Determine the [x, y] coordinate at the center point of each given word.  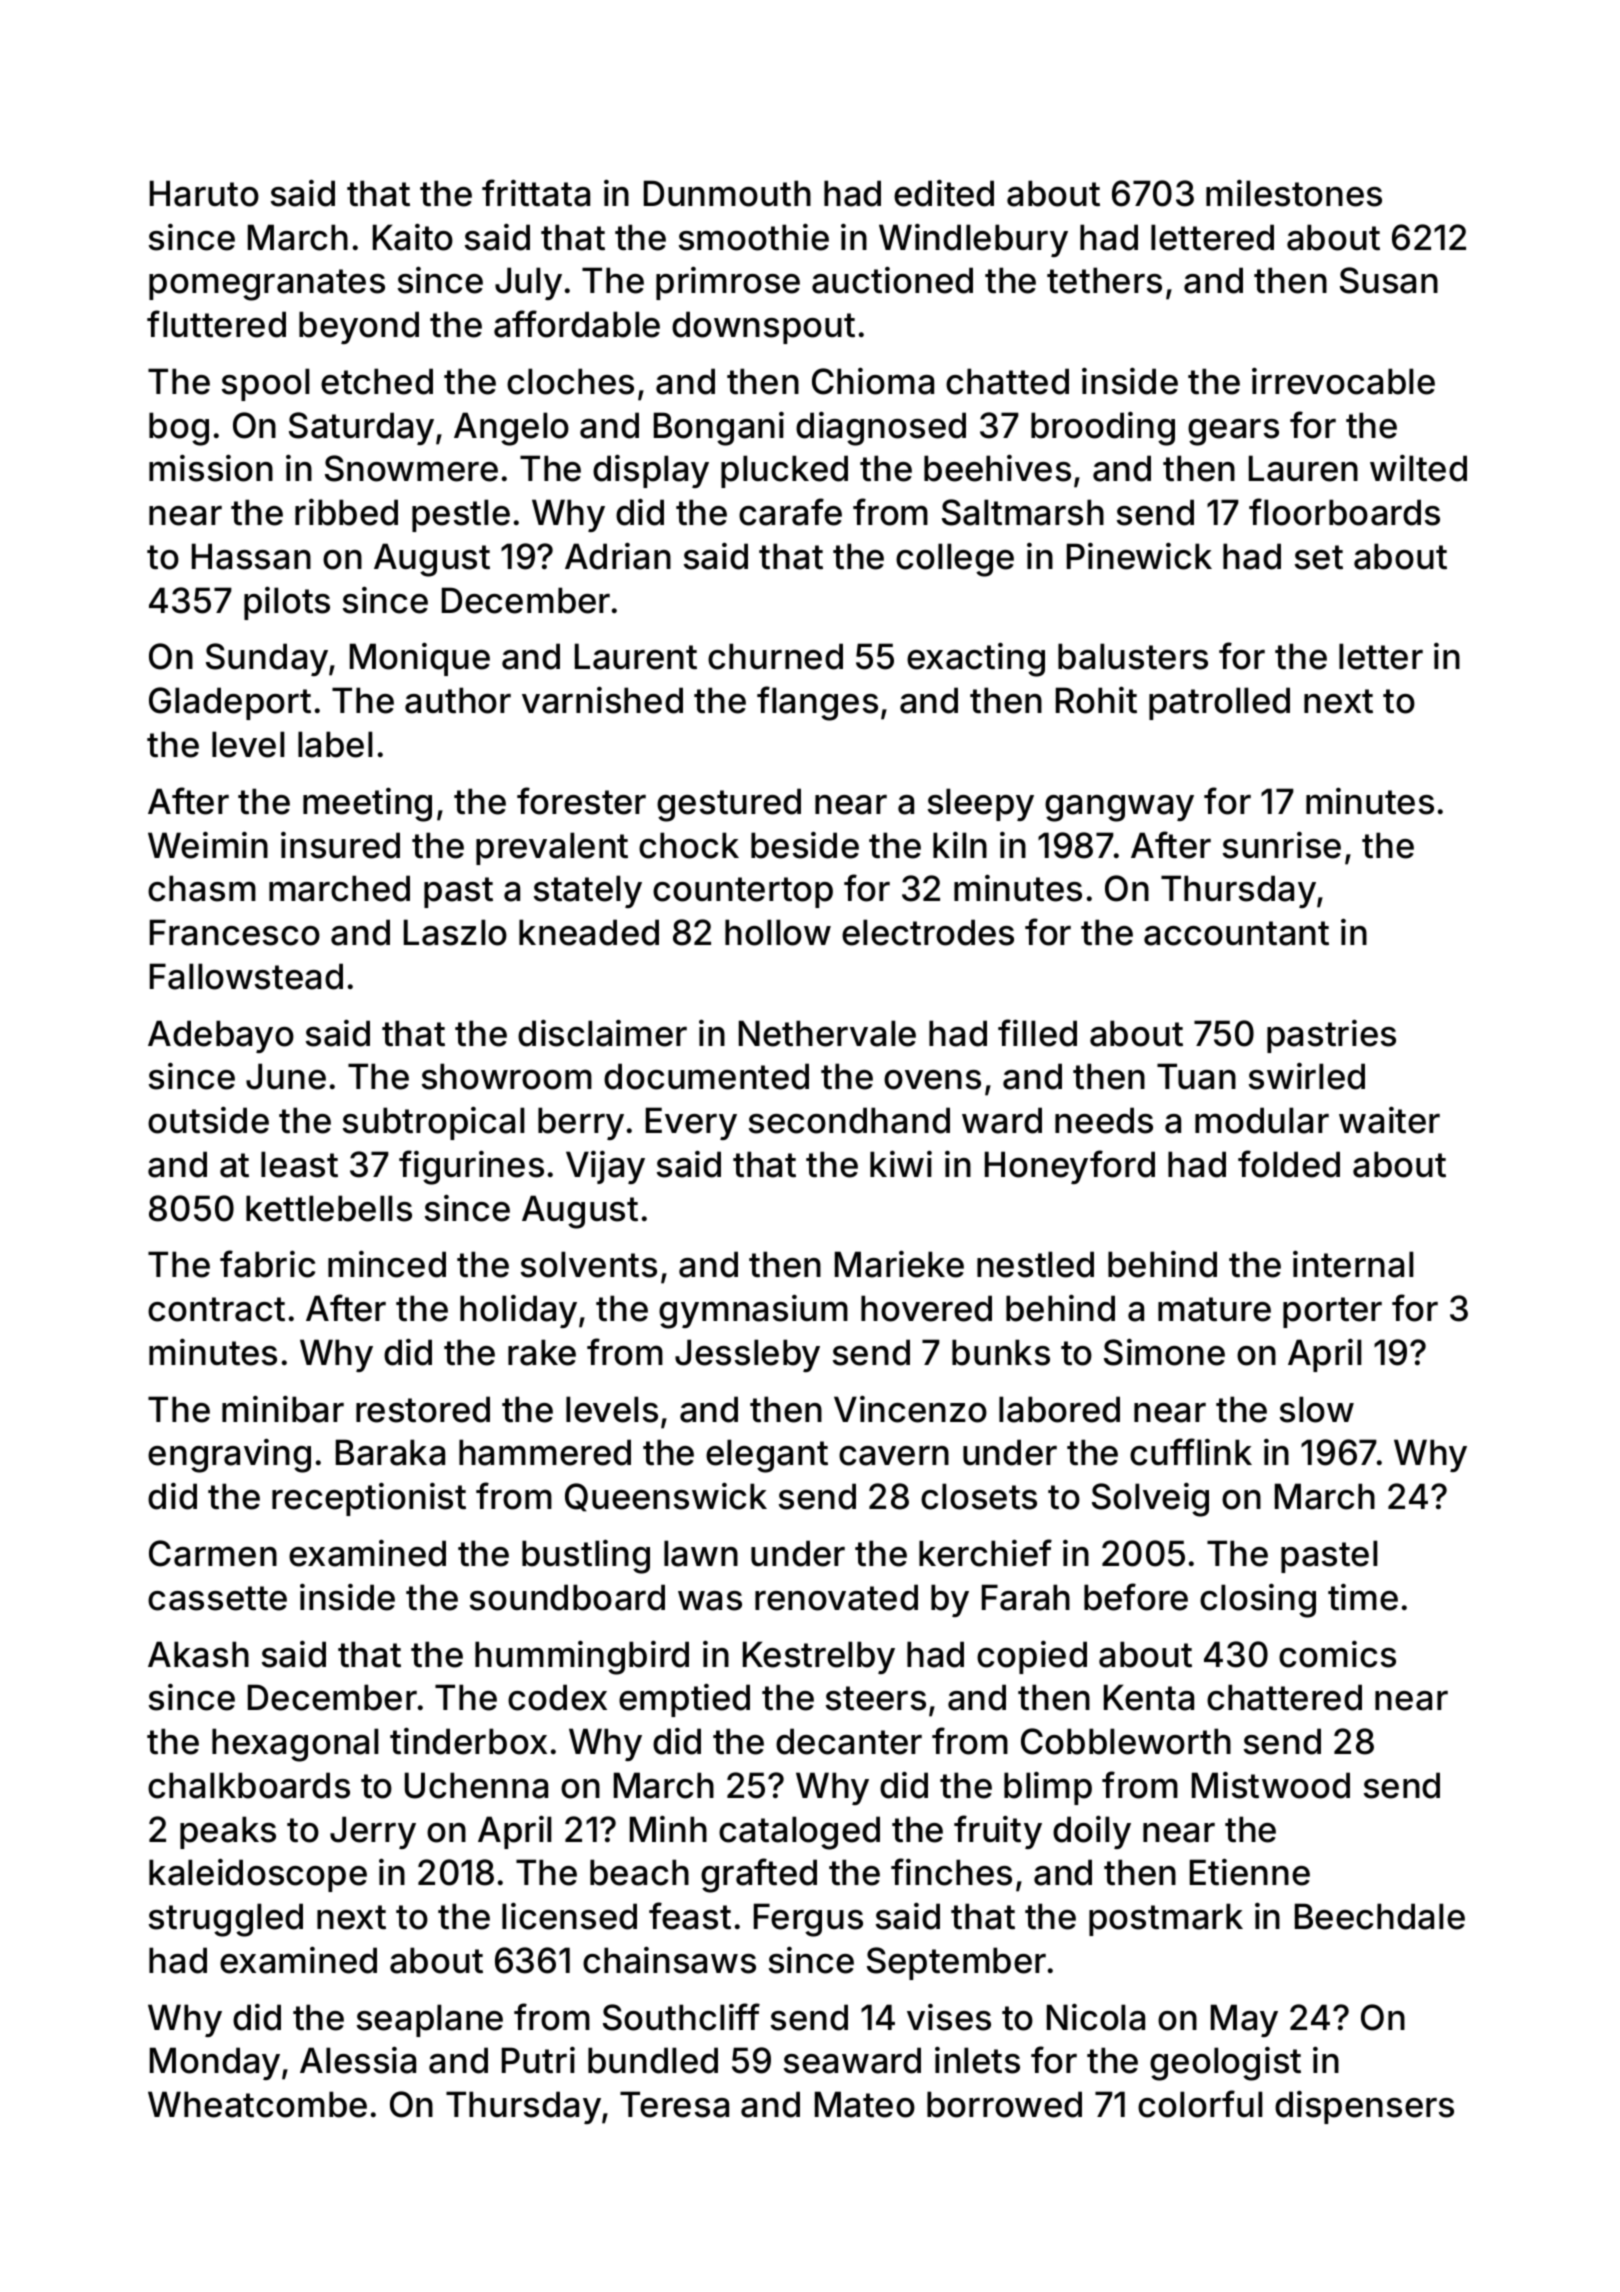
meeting [367, 805]
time [1363, 1597]
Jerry [373, 1832]
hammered [545, 1452]
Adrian [618, 556]
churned [775, 656]
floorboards [1344, 512]
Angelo [511, 429]
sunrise [1282, 845]
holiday [518, 1311]
